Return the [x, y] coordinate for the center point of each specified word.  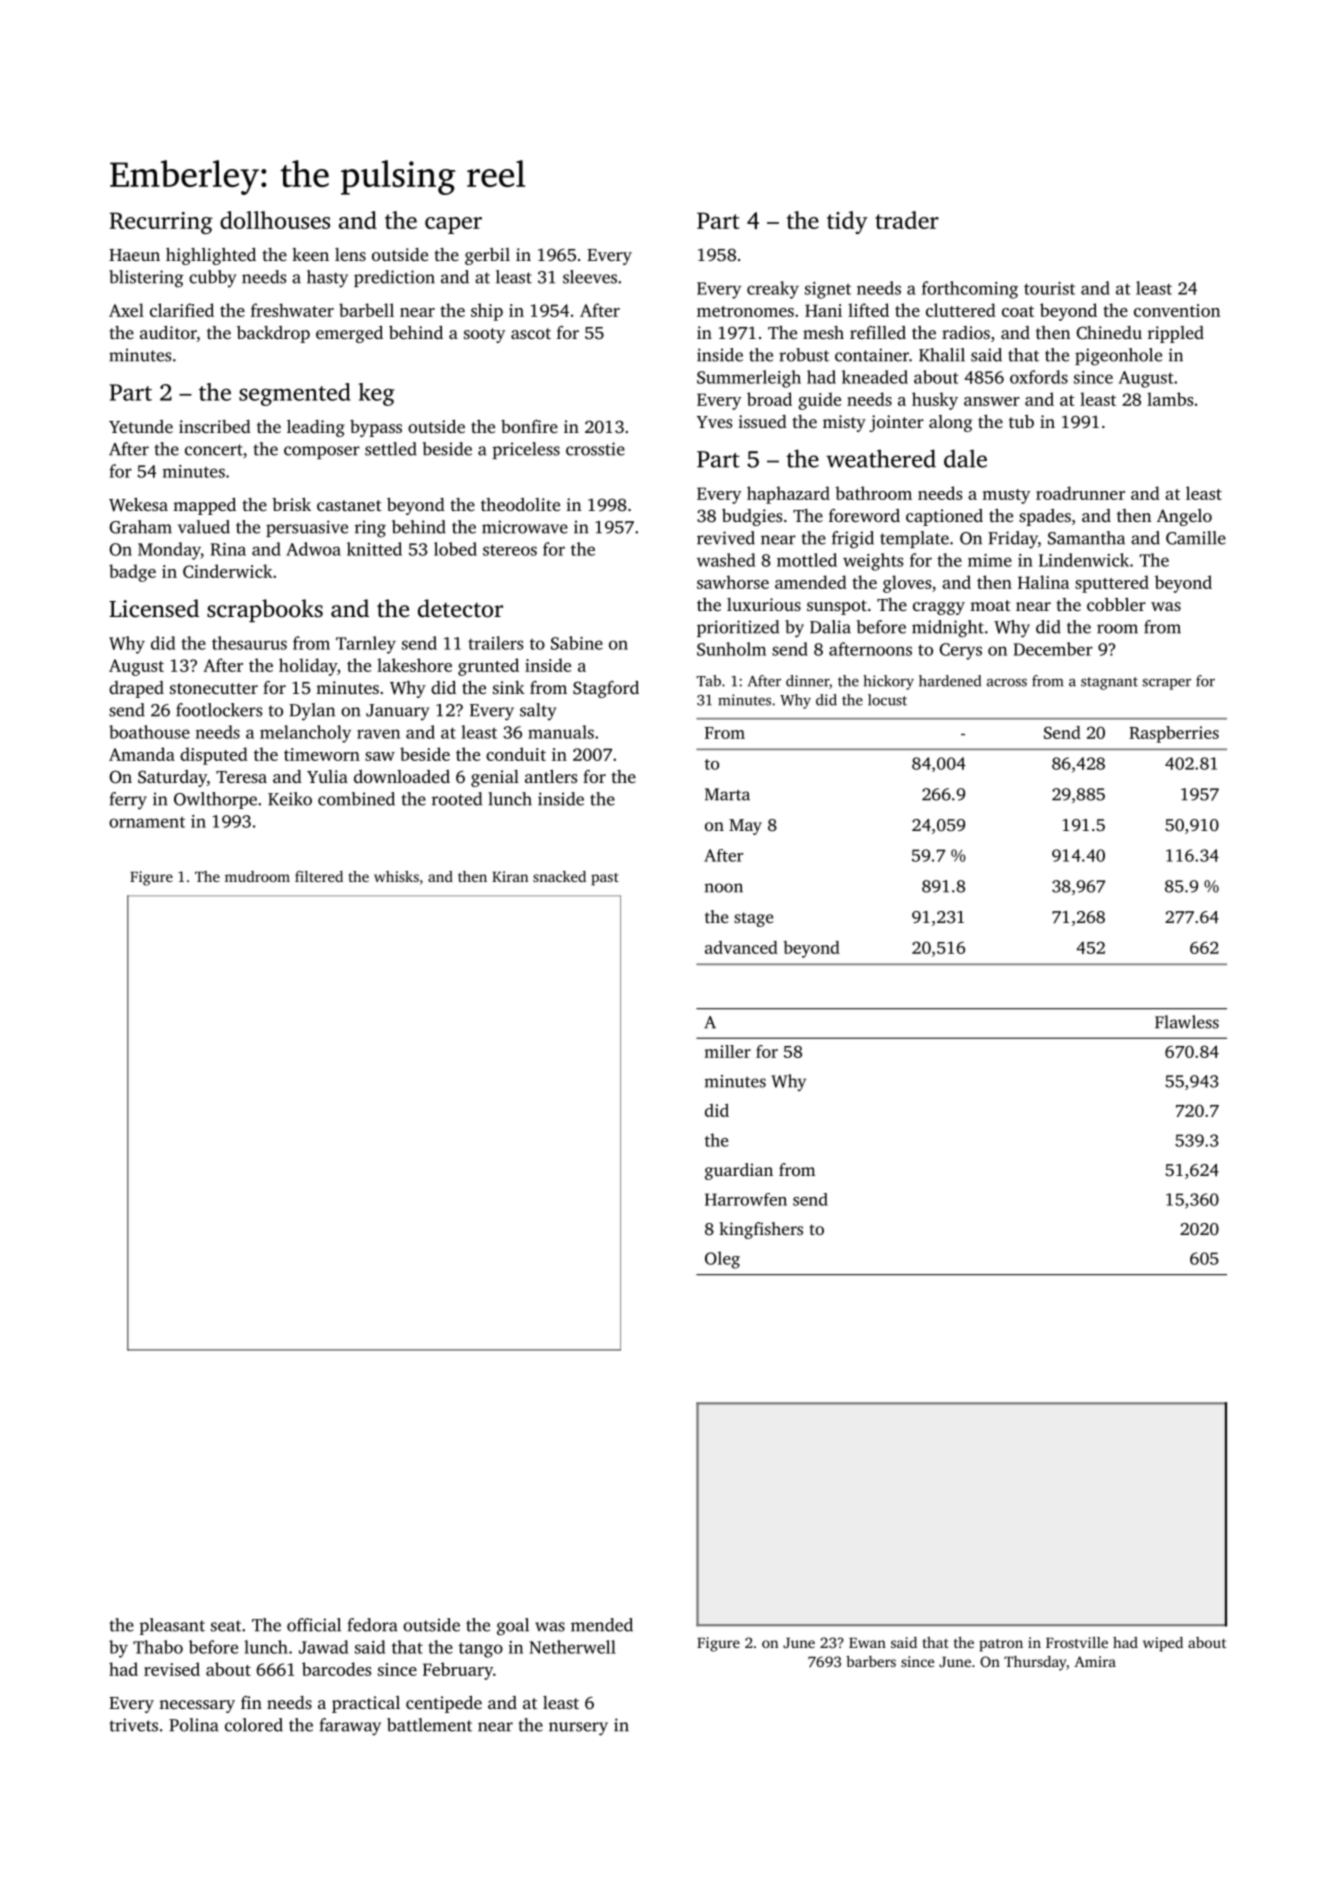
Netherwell [572, 1647]
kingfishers [761, 1230]
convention [1177, 310]
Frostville [1077, 1642]
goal [513, 1627]
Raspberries [1174, 734]
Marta [727, 794]
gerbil [487, 256]
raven [378, 734]
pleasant [172, 1626]
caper [453, 225]
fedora [373, 1625]
